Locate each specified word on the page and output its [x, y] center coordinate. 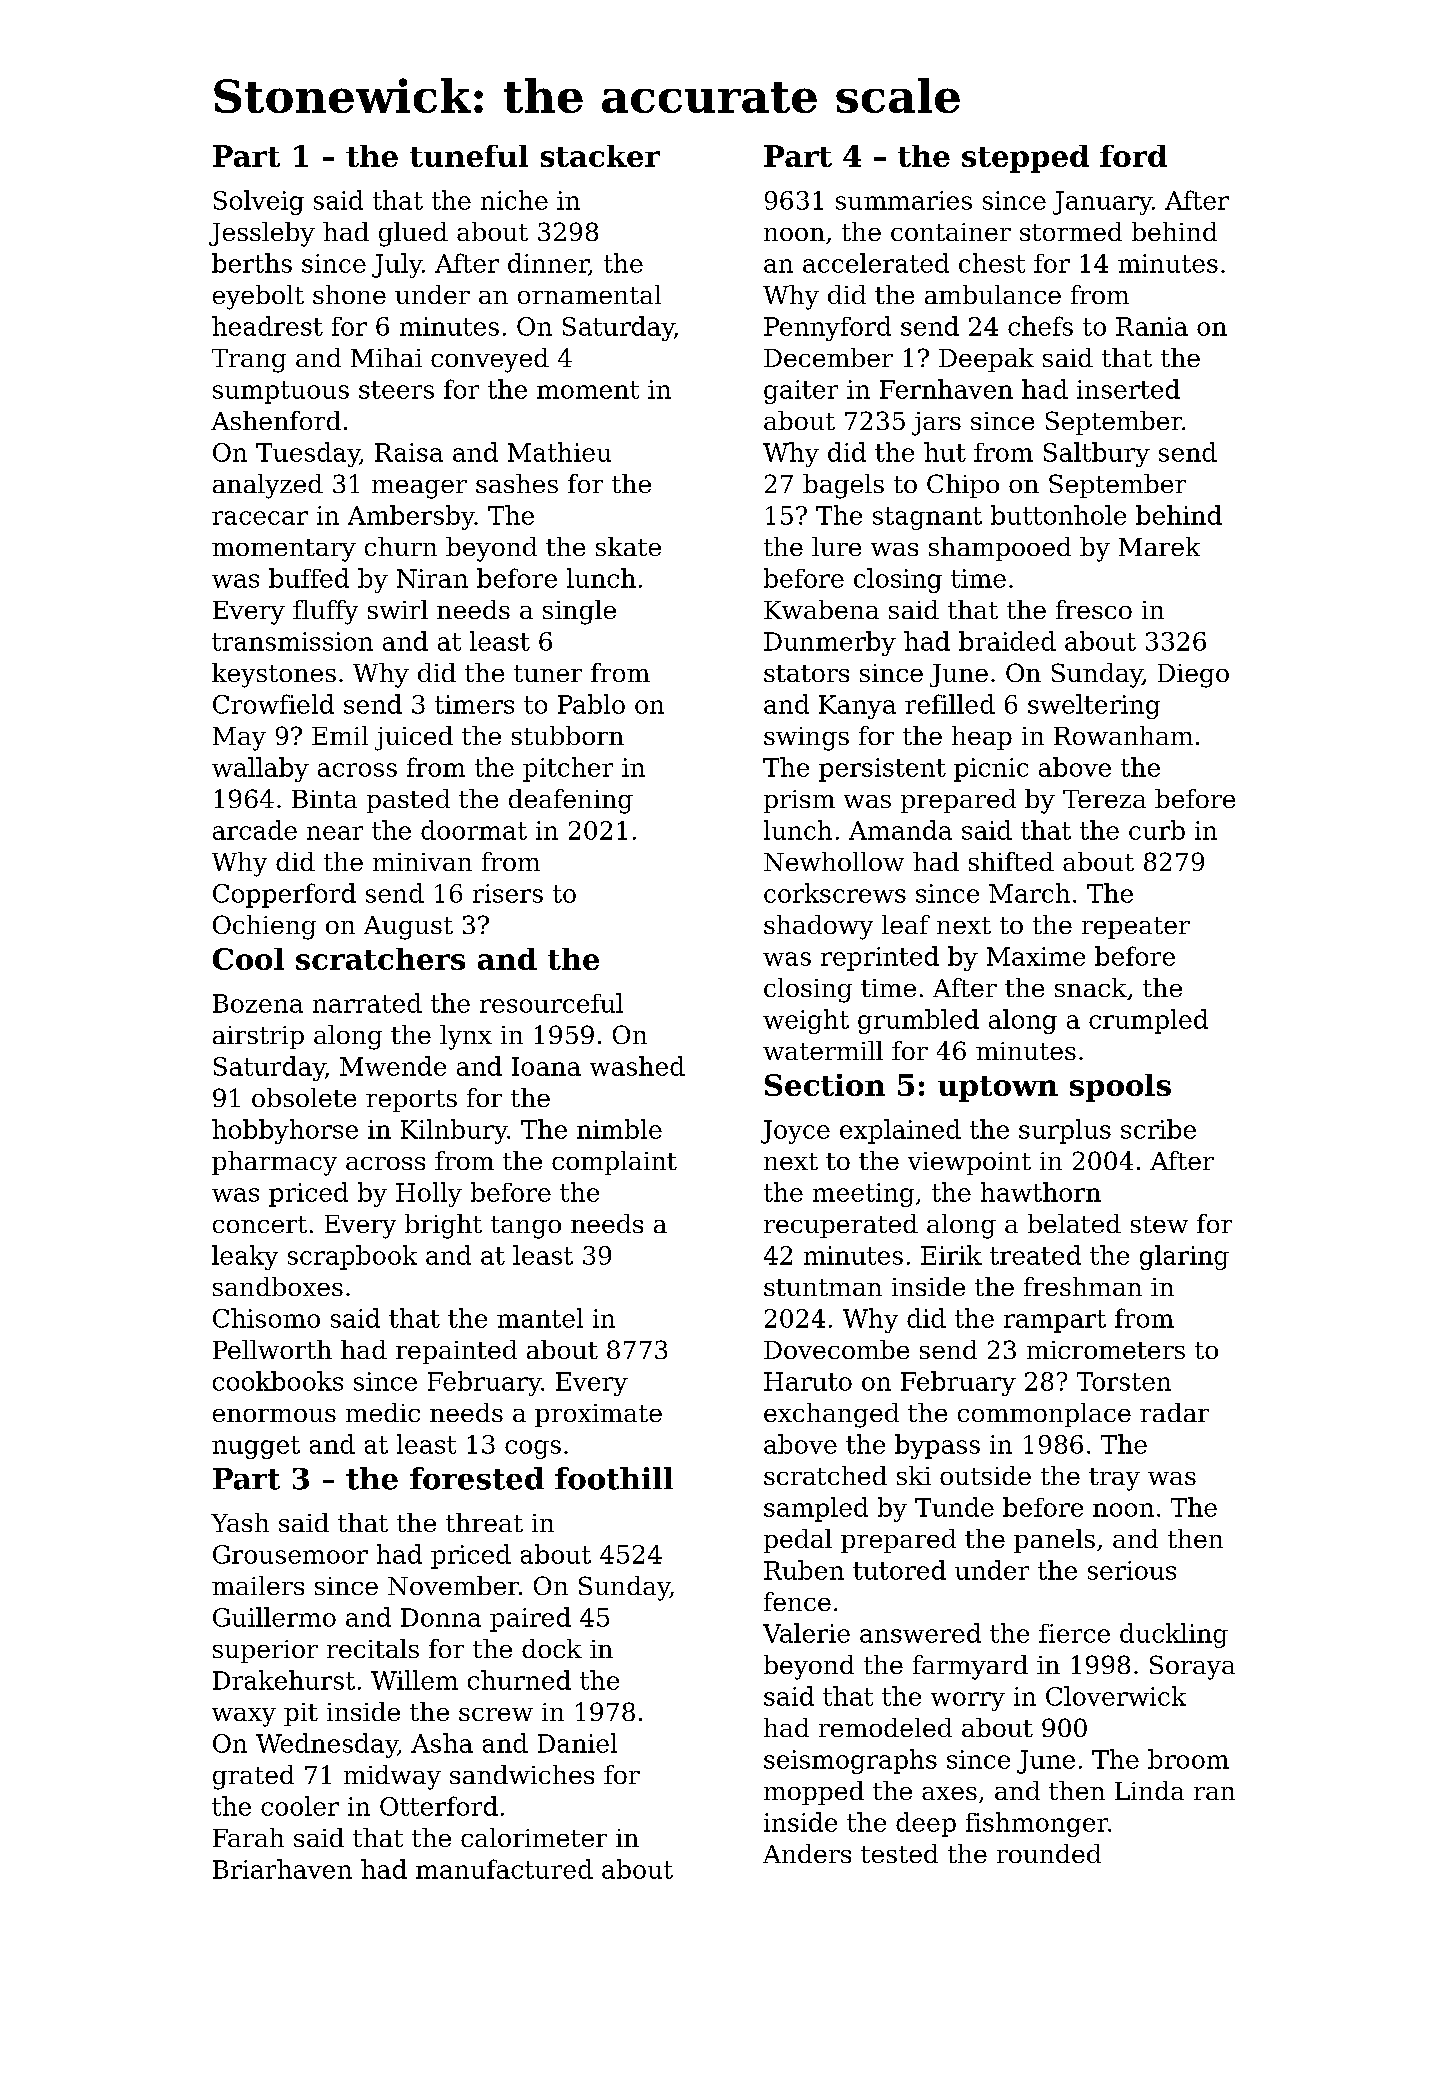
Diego [1193, 676]
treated [1035, 1255]
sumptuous [281, 392]
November [453, 1585]
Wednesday [327, 1745]
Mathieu [559, 452]
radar [1174, 1412]
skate [628, 546]
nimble [619, 1129]
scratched [825, 1475]
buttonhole [1058, 515]
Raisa [409, 452]
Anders [807, 1853]
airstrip [258, 1037]
